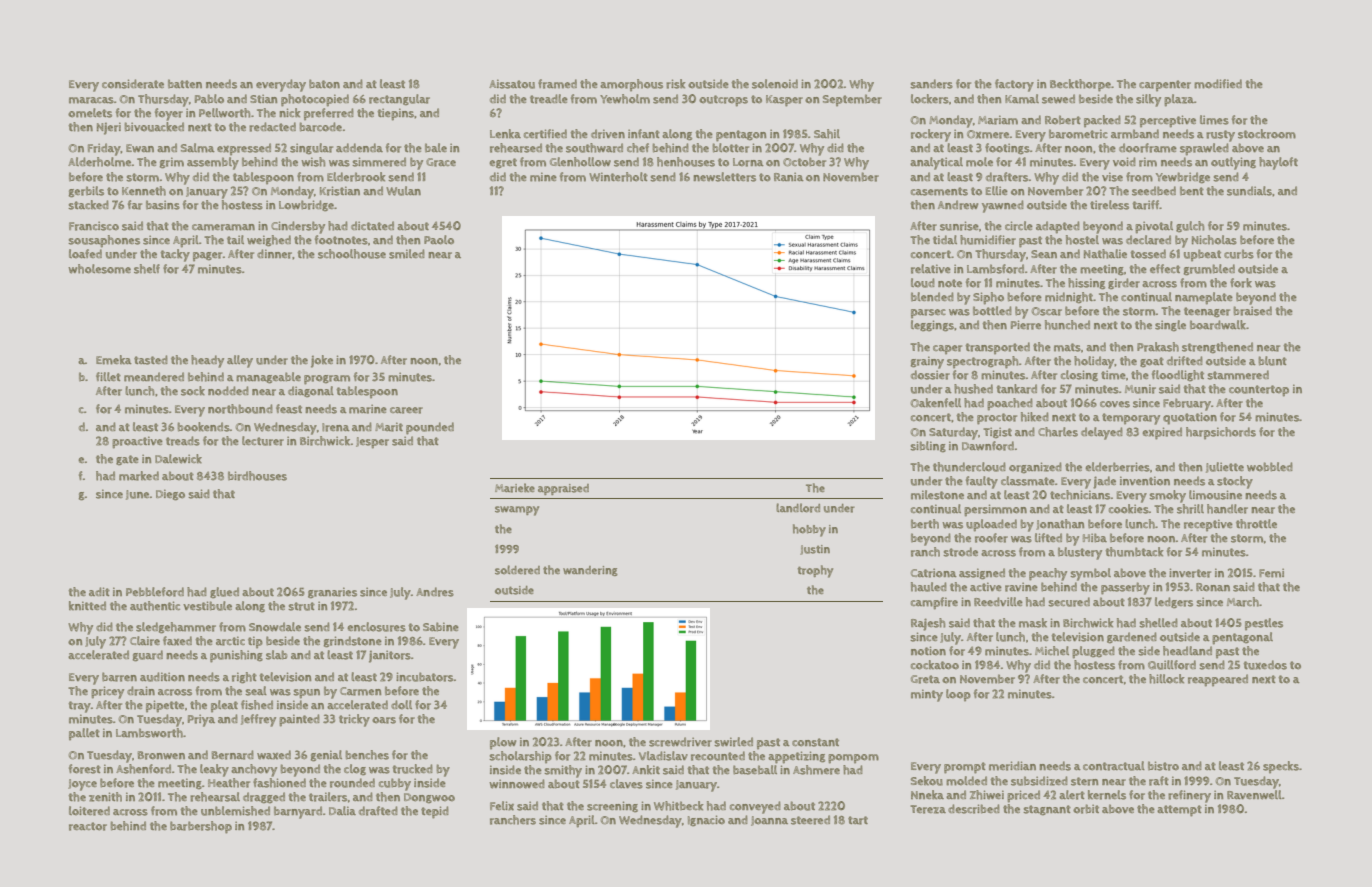  What do you see at coordinates (563, 489) in the page?
I see `appraised` at bounding box center [563, 489].
